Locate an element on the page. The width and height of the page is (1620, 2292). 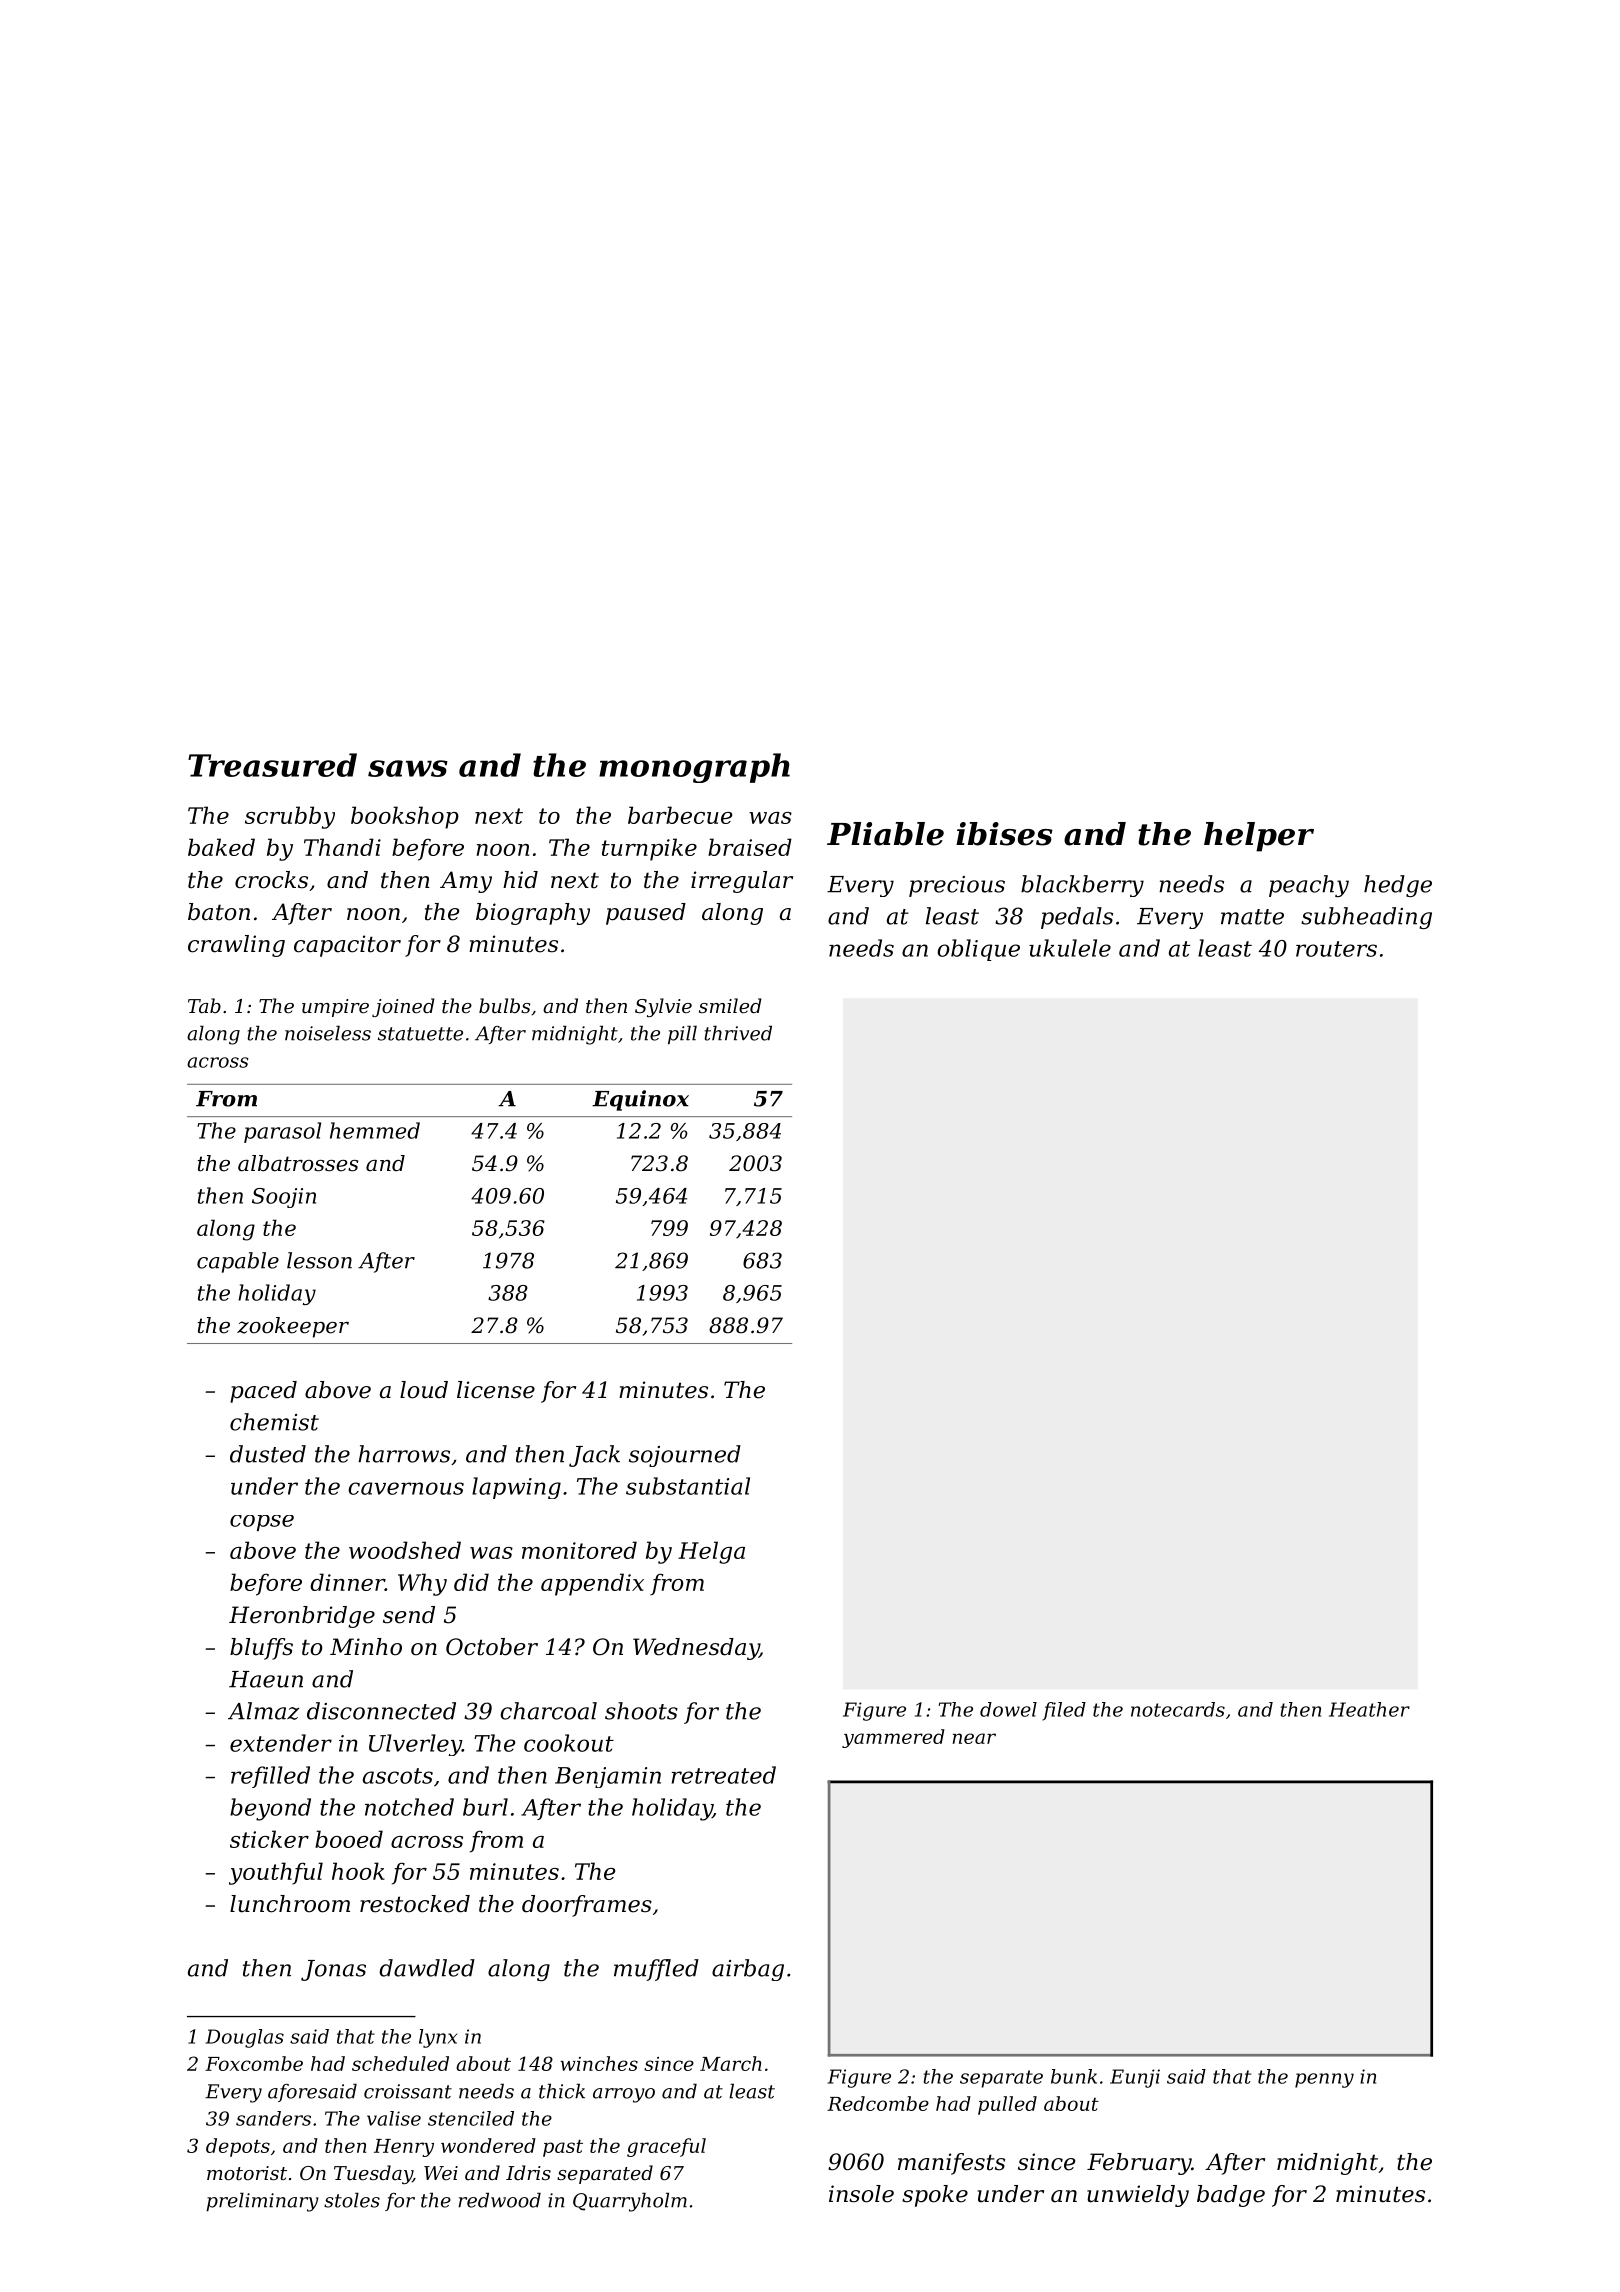
Equinox is located at coordinates (640, 1100).
